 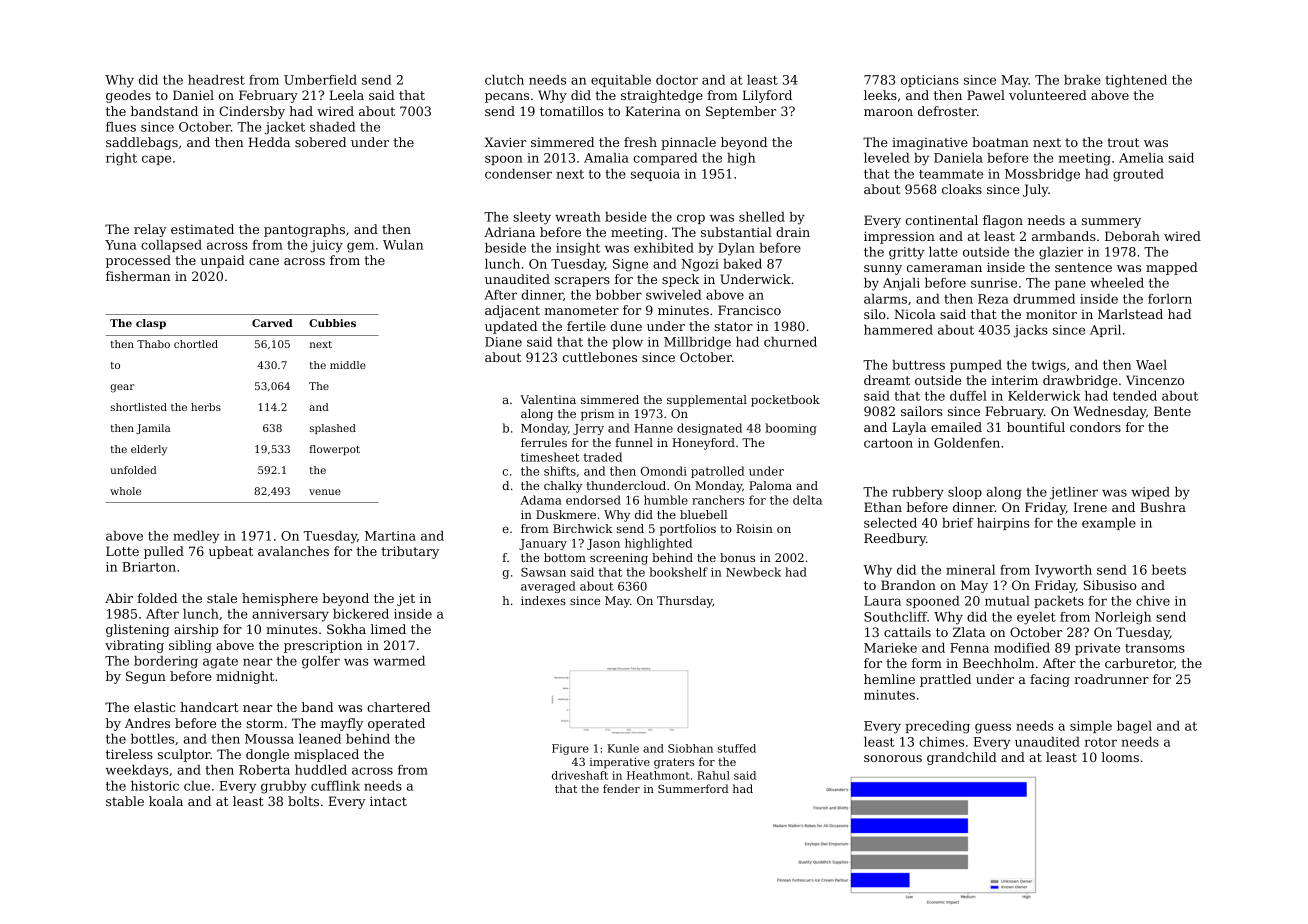 I want to click on Lilyford, so click(x=767, y=96).
